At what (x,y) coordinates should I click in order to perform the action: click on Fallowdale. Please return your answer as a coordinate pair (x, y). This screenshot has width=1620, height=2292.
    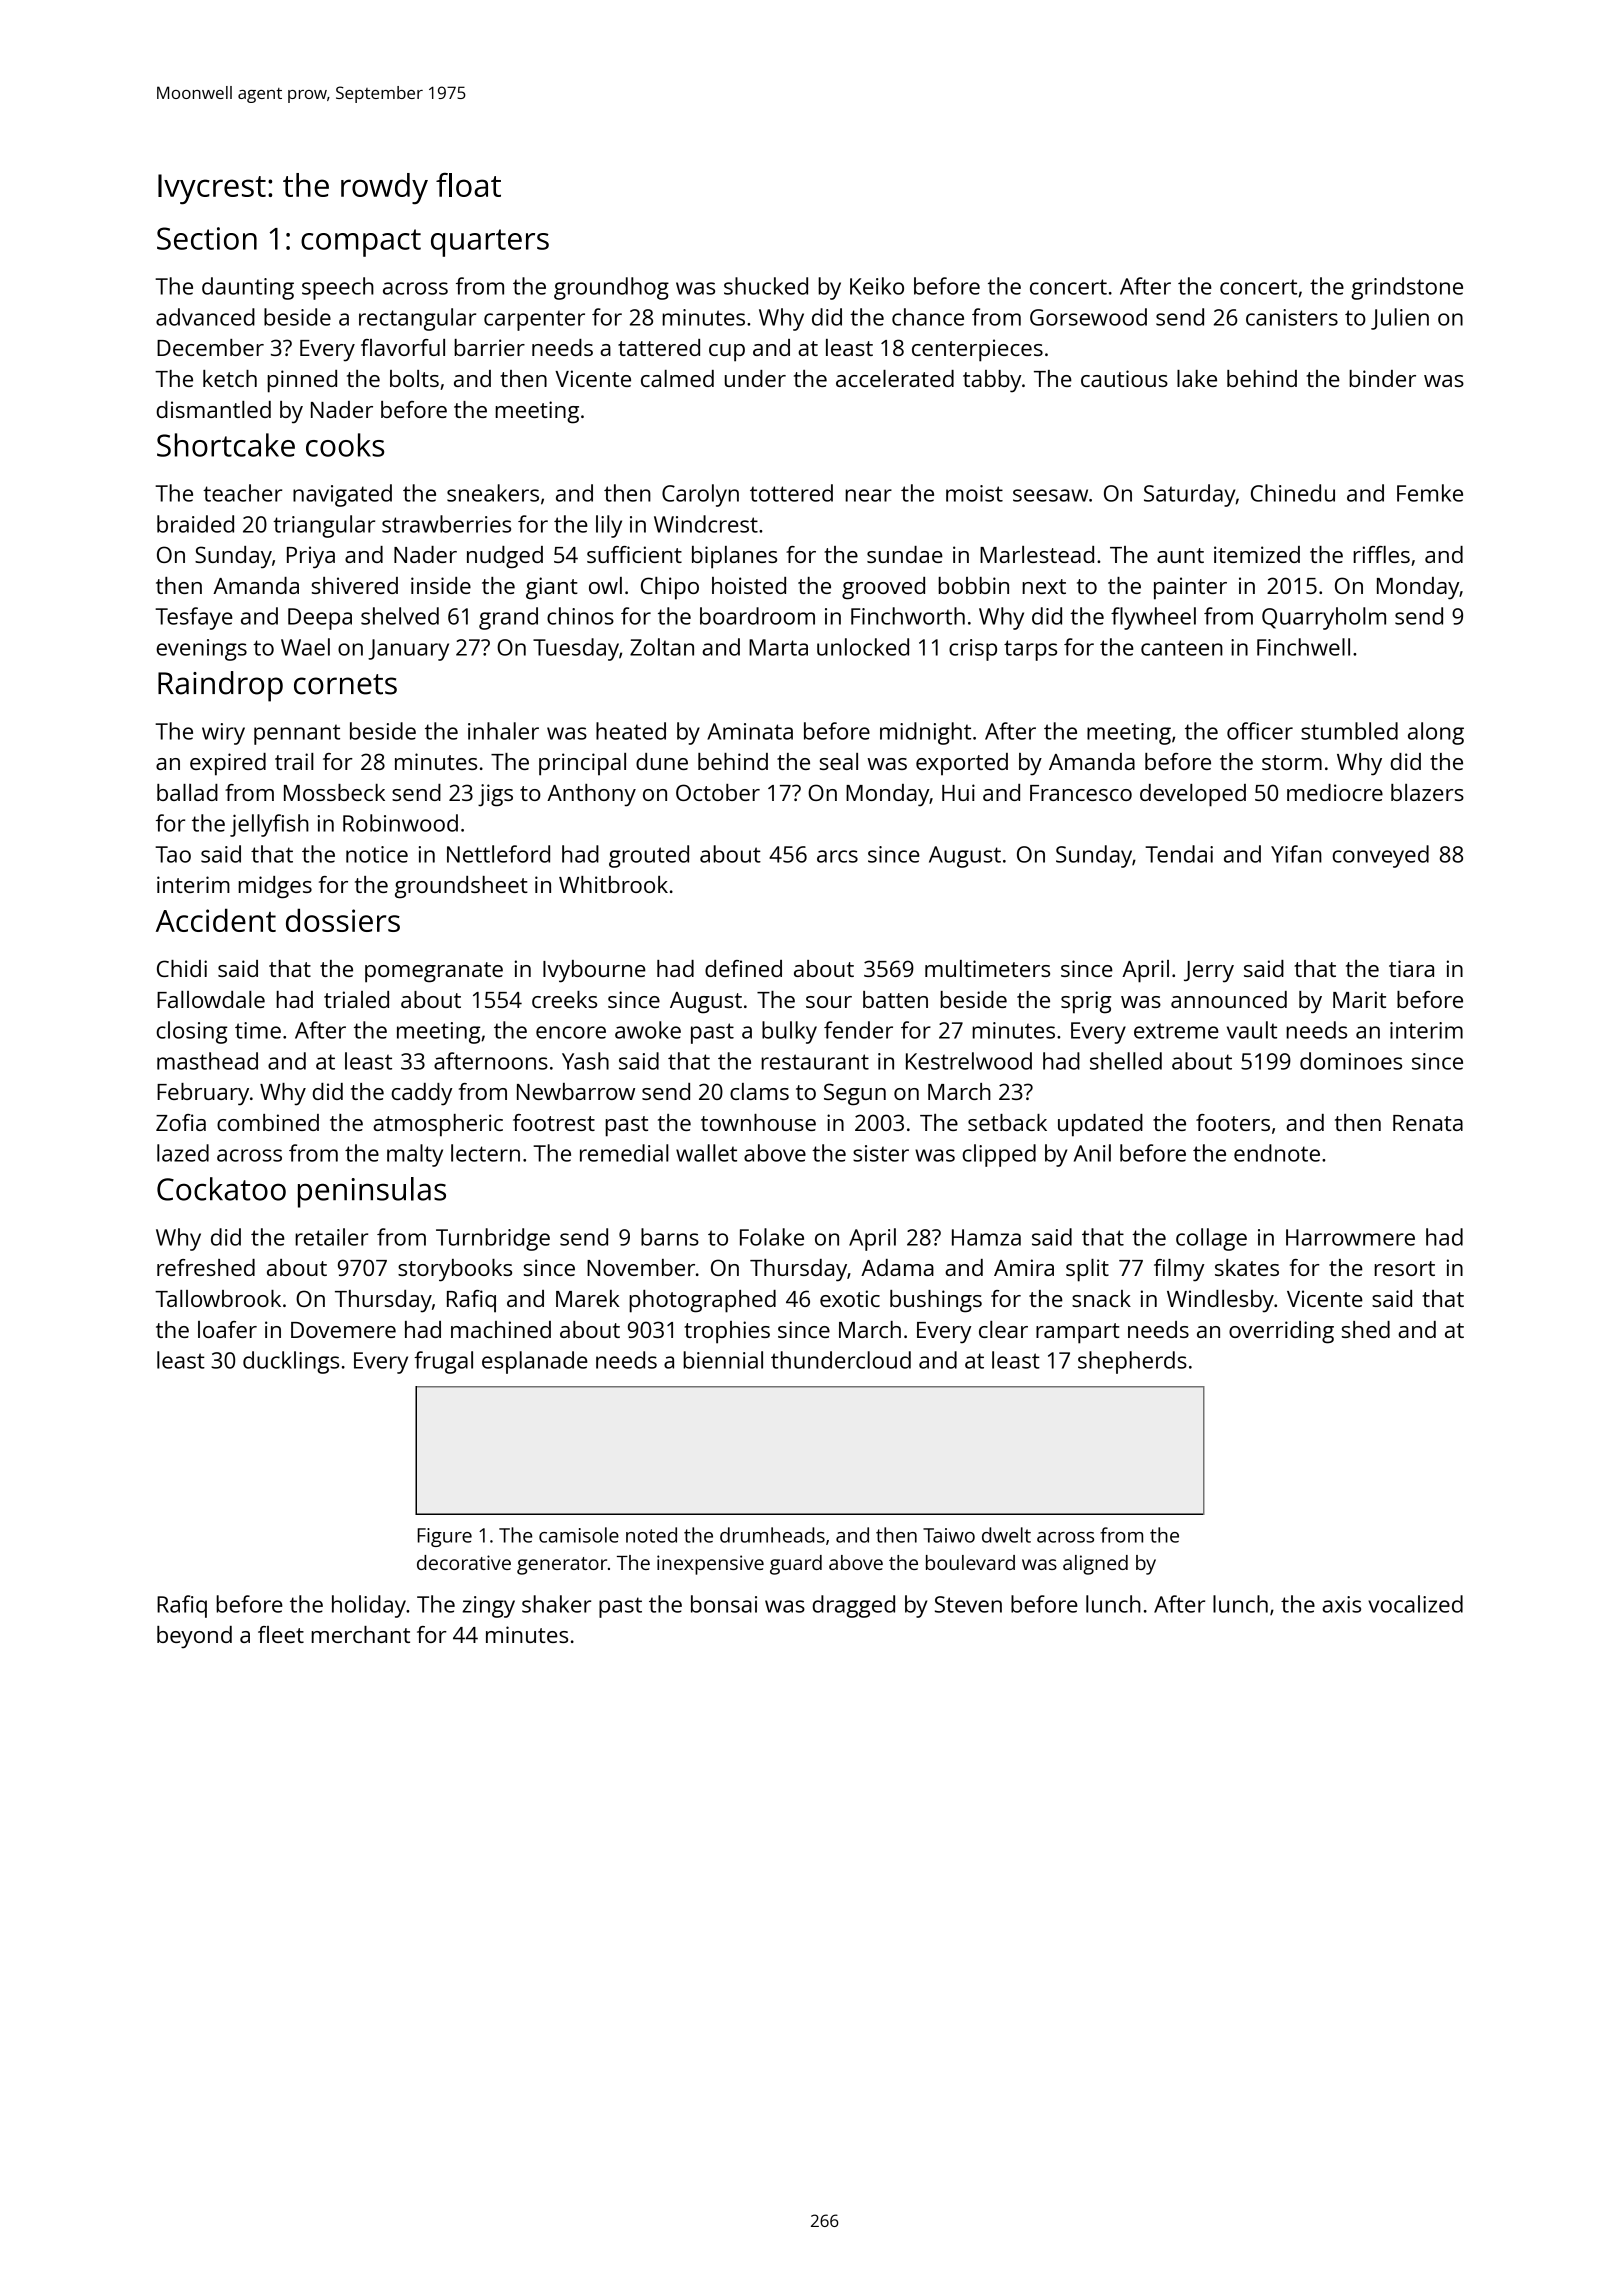
    Looking at the image, I should click on (211, 999).
